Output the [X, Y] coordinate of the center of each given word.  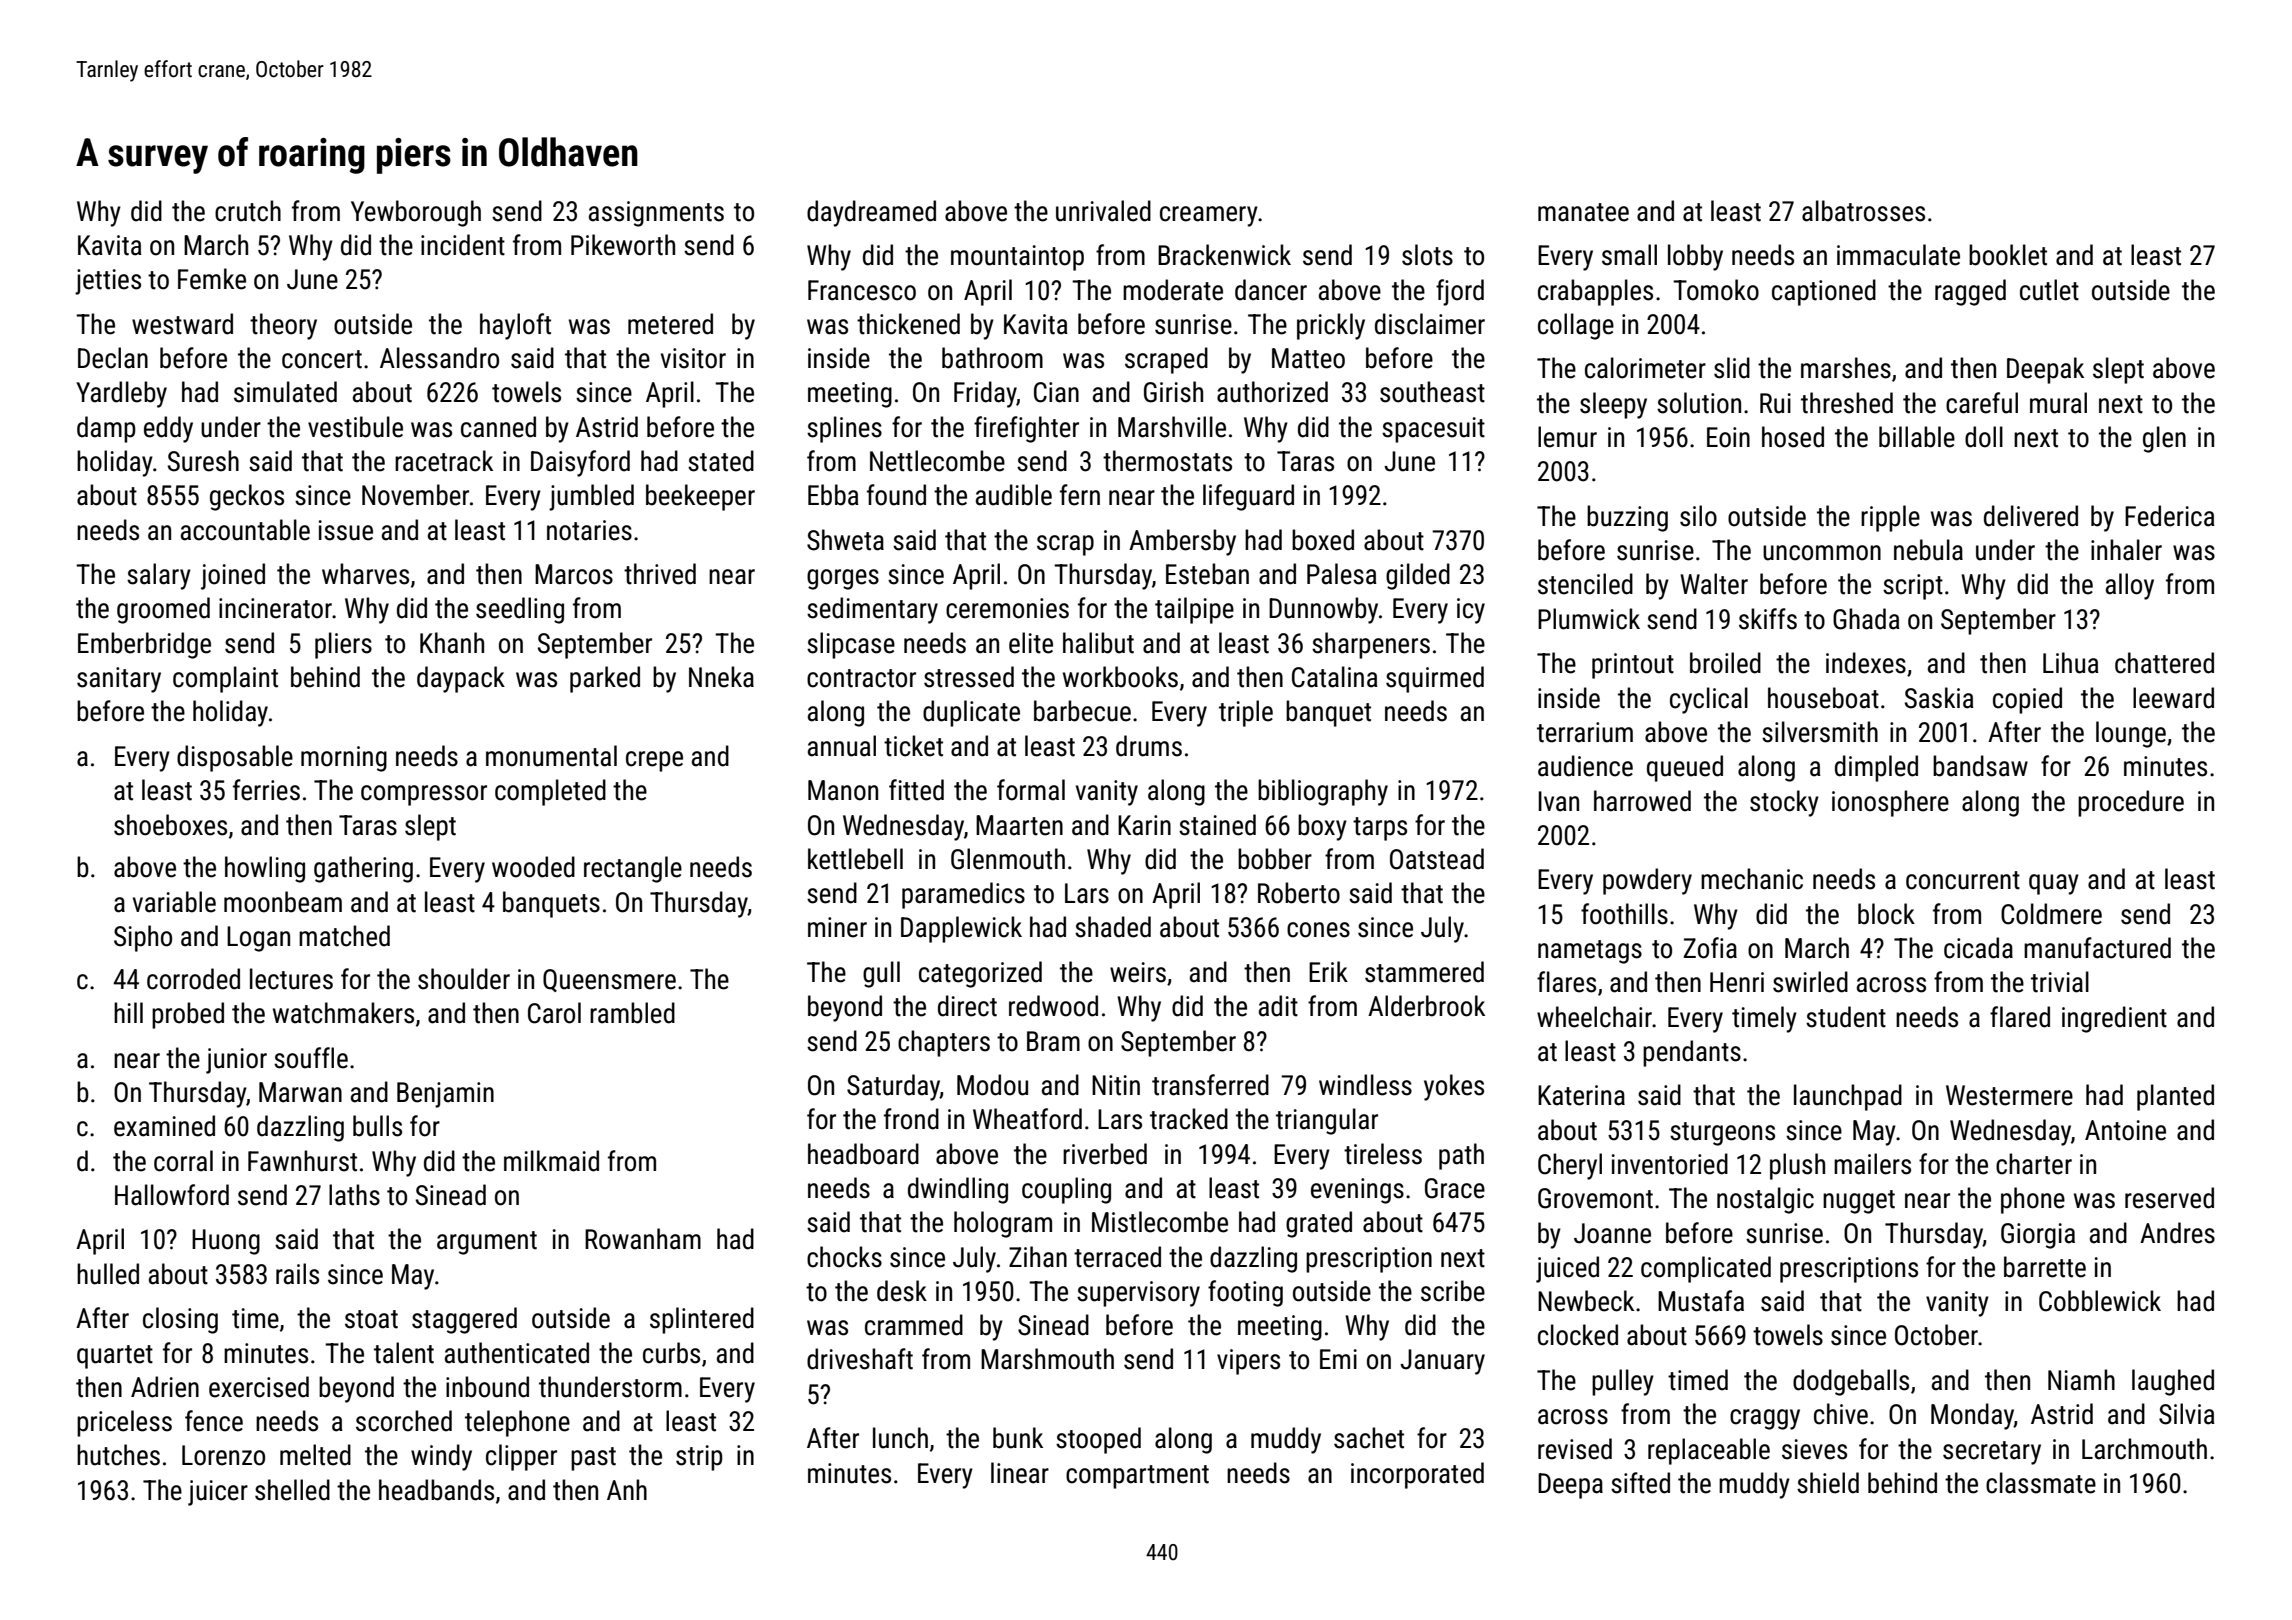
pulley [1623, 1382]
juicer [218, 1493]
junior [236, 1061]
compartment [1137, 1477]
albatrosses [1863, 211]
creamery [1209, 216]
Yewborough [416, 213]
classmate [2041, 1483]
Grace [1455, 1188]
